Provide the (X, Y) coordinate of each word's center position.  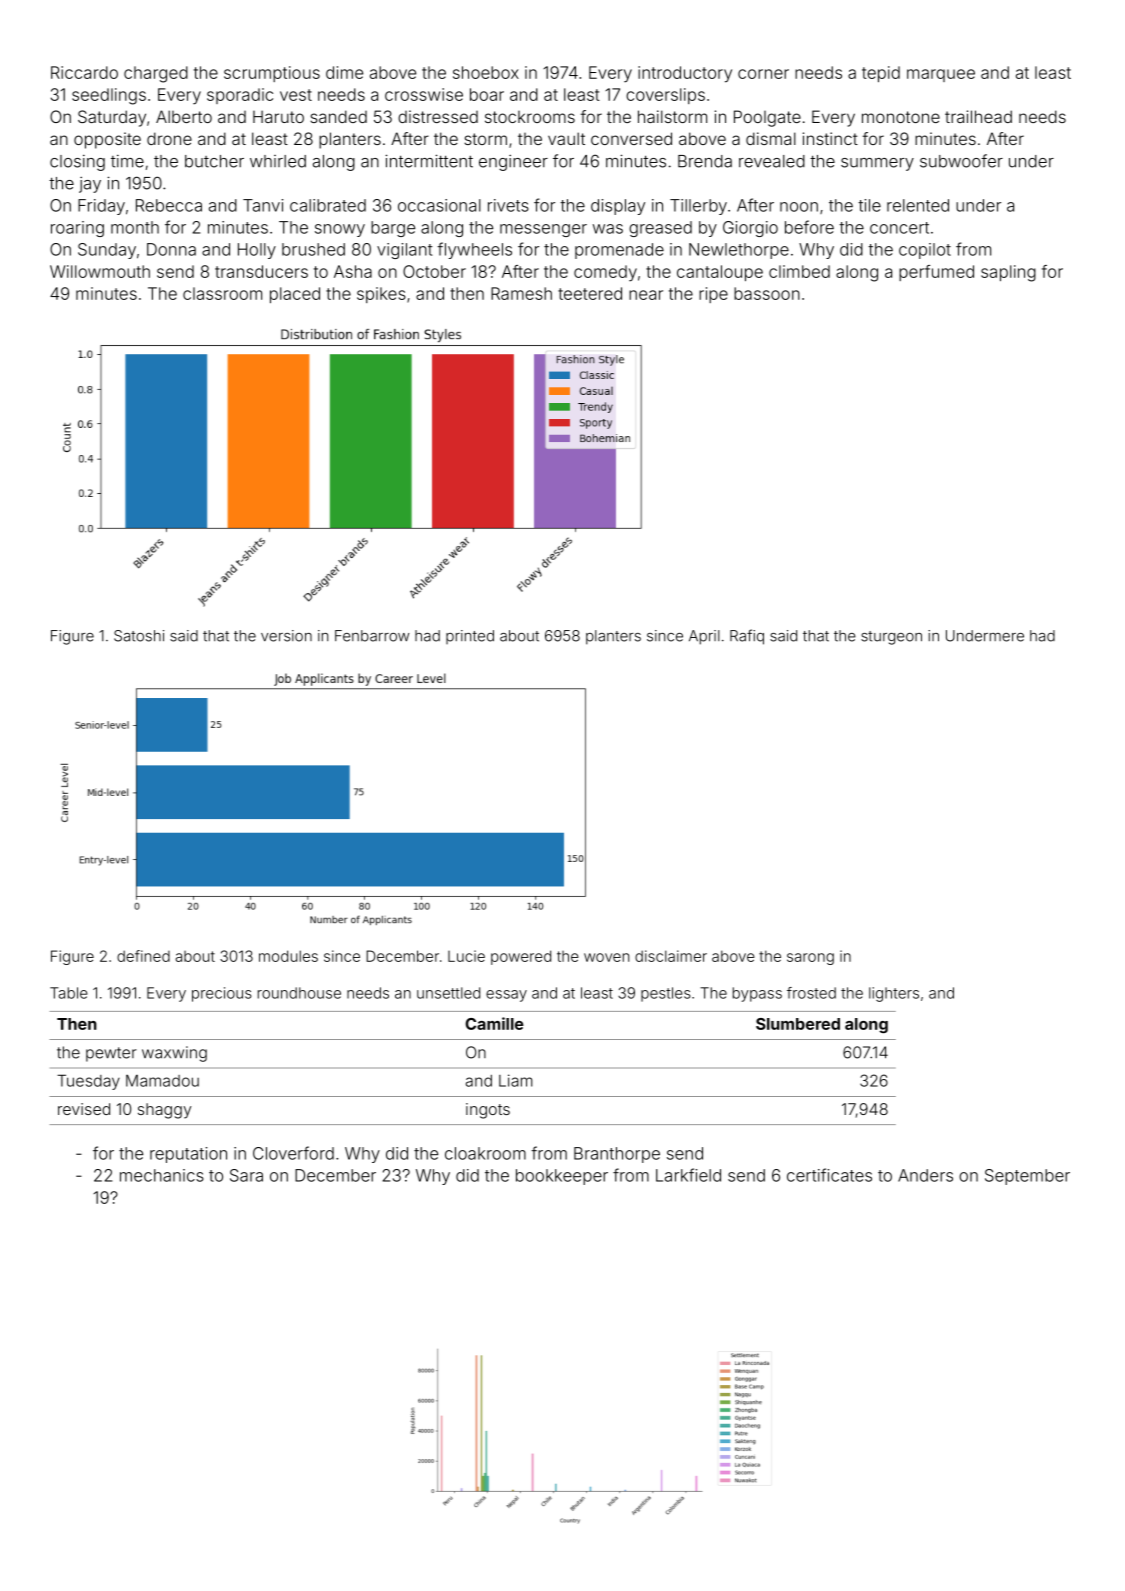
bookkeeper (562, 1177)
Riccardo (84, 72)
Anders (925, 1175)
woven (606, 957)
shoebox (486, 72)
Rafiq (747, 637)
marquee (941, 75)
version (286, 636)
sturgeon (891, 638)
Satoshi (139, 636)
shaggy (164, 1111)
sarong (810, 959)
